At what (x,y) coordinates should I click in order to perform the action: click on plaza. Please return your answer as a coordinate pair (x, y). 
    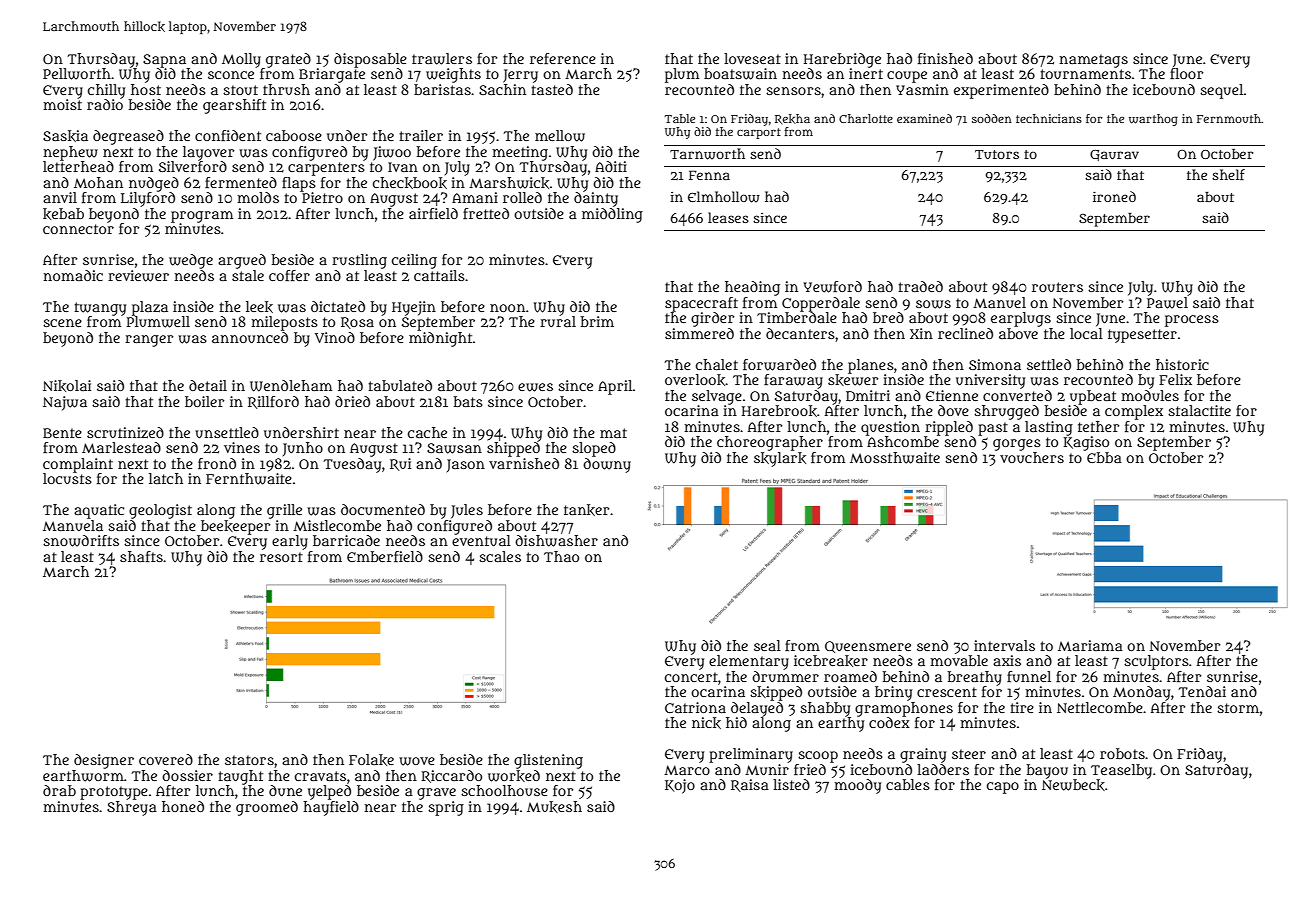
    Looking at the image, I should click on (150, 308).
